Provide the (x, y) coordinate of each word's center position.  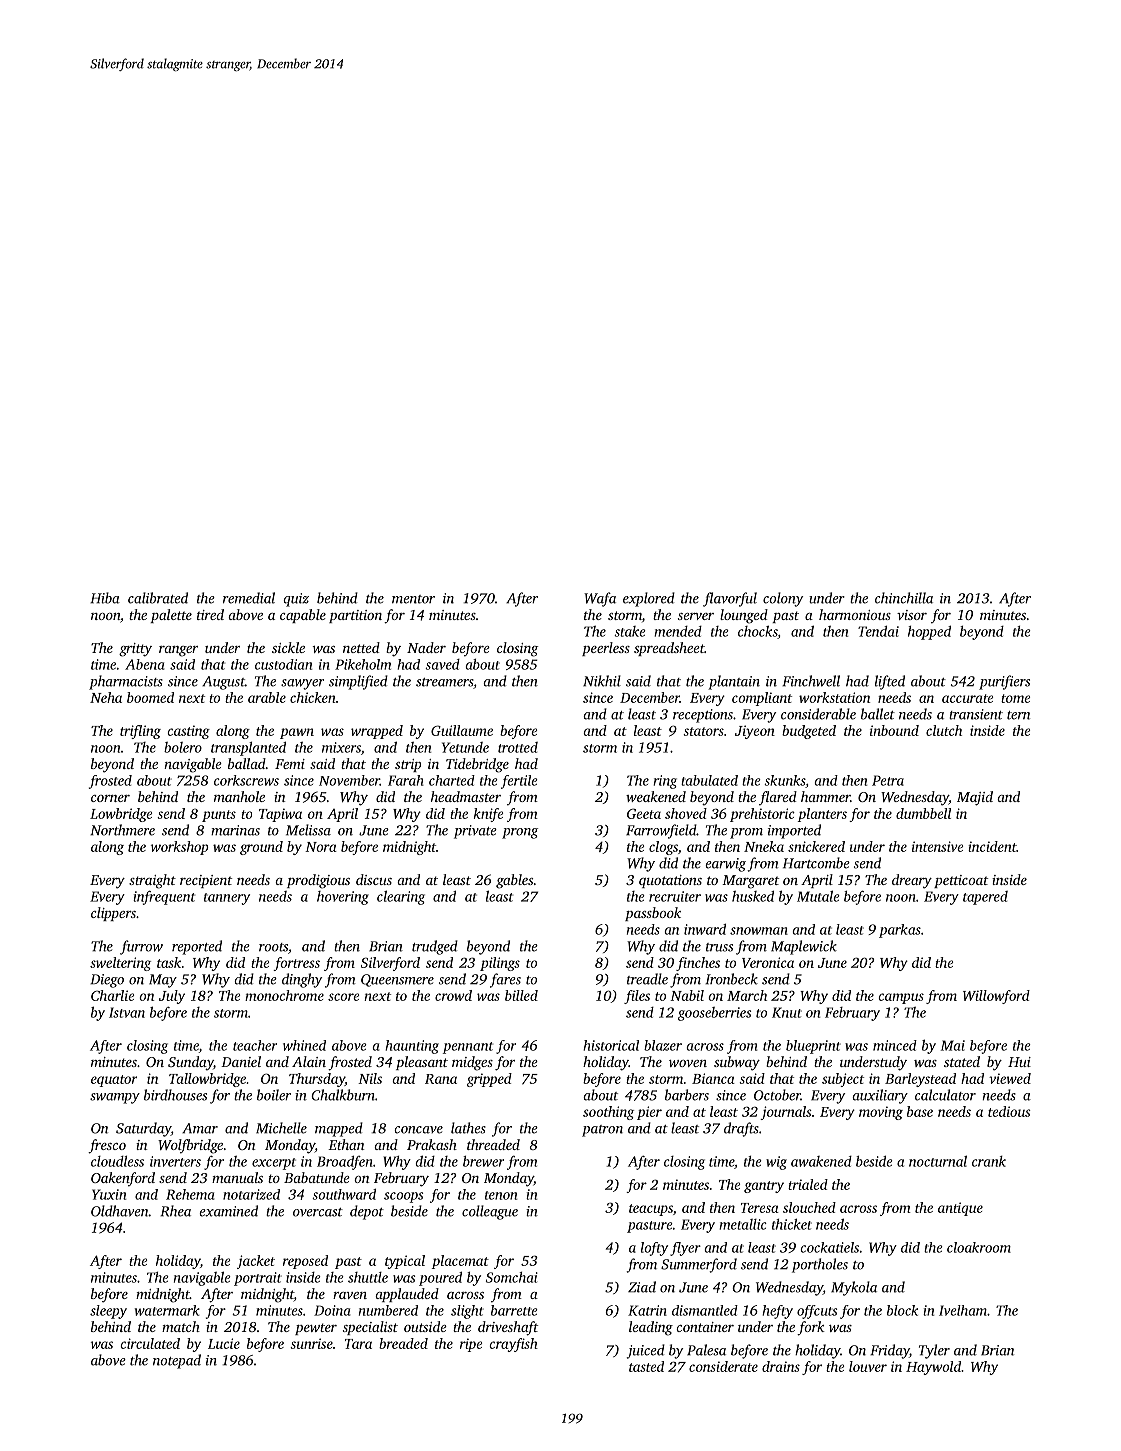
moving (881, 1113)
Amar (200, 1128)
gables (514, 881)
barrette (514, 1310)
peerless (606, 649)
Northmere (122, 830)
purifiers (1004, 682)
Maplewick (804, 947)
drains (781, 1366)
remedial (249, 598)
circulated (150, 1343)
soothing (608, 1113)
